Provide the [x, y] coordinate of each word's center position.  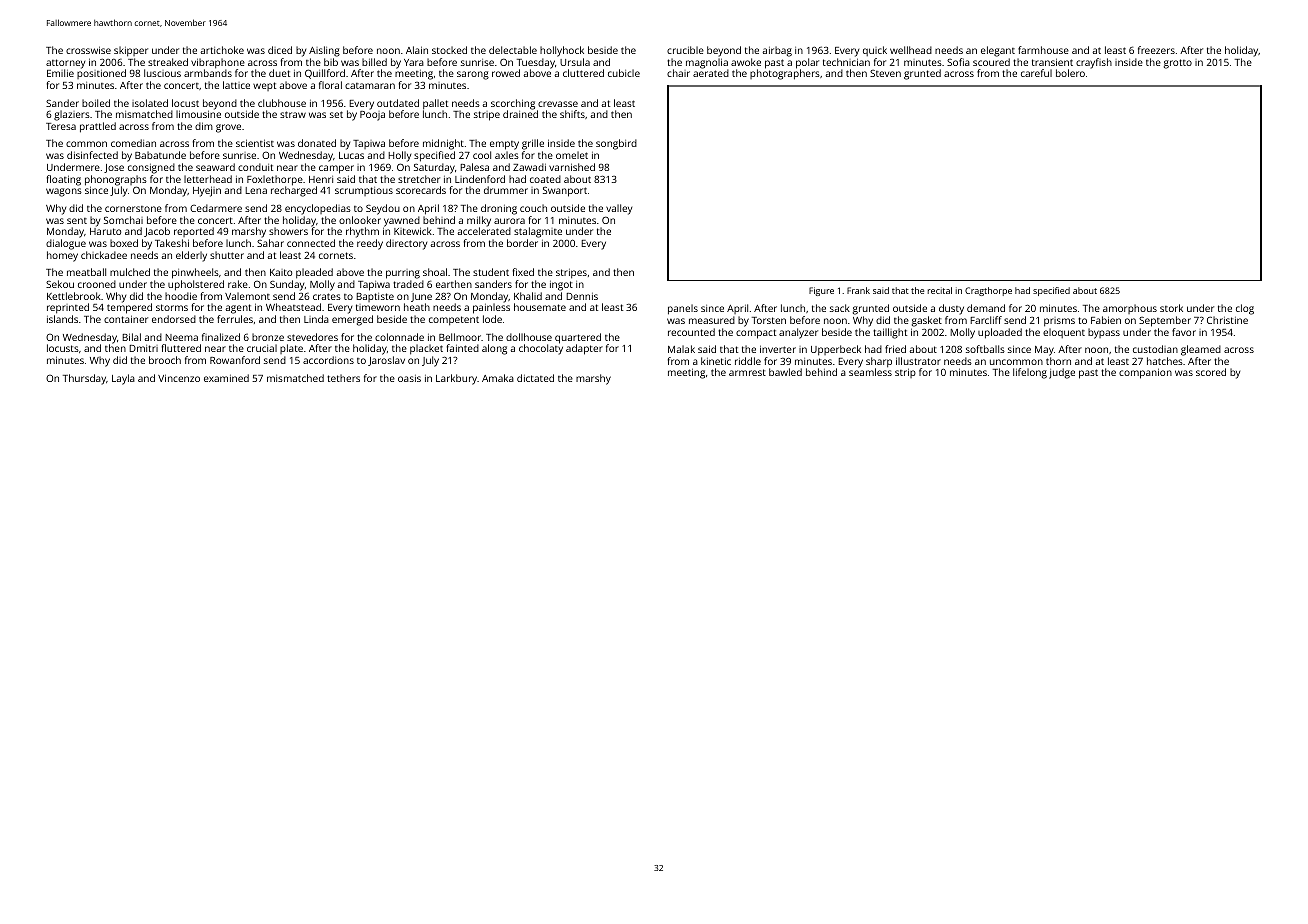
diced [280, 50]
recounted [691, 332]
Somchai [123, 220]
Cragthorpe [988, 291]
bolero [1070, 73]
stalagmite [538, 232]
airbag [777, 51]
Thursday [84, 379]
